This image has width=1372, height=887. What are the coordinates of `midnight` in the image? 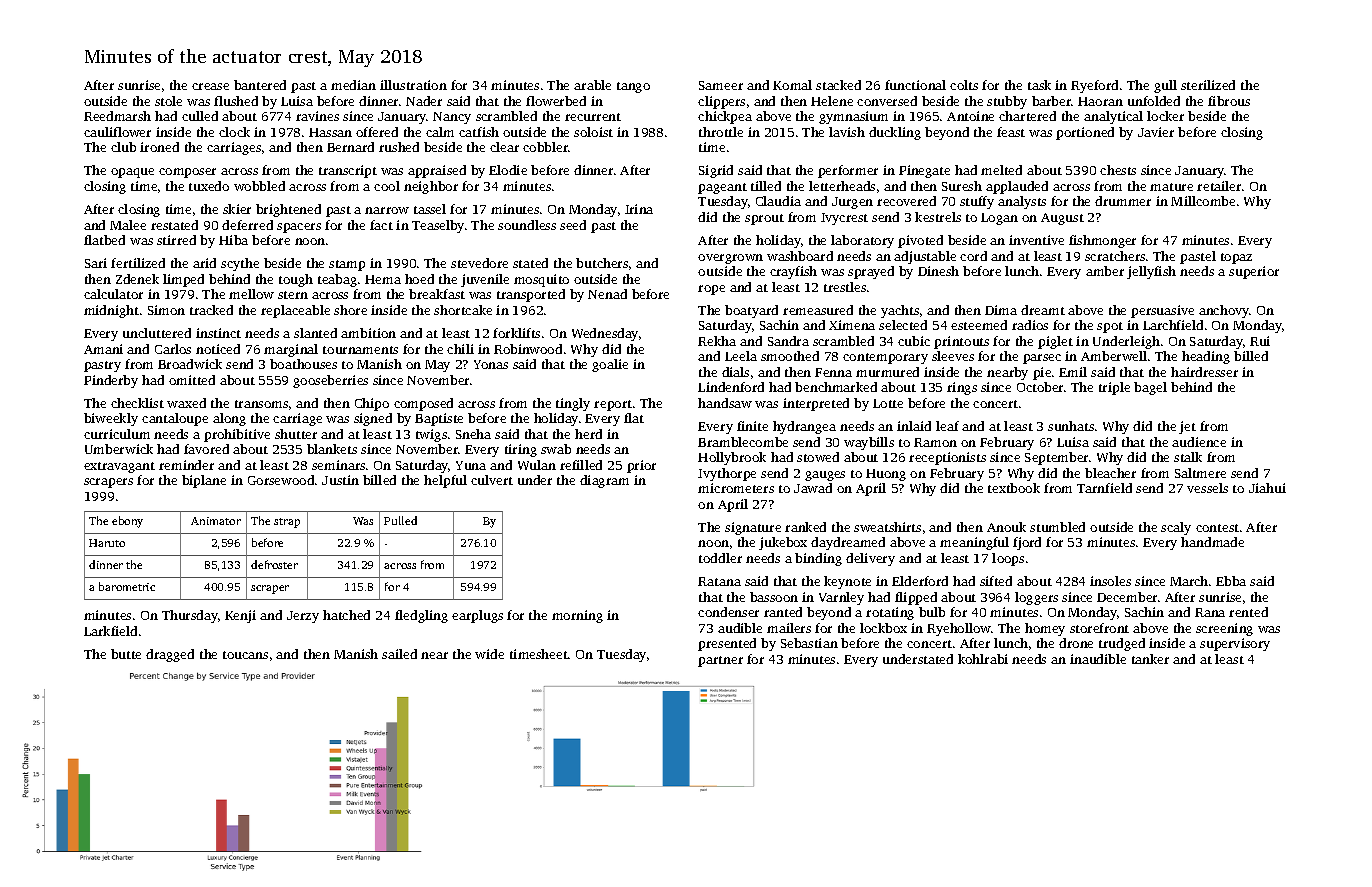 It's located at (111, 311).
